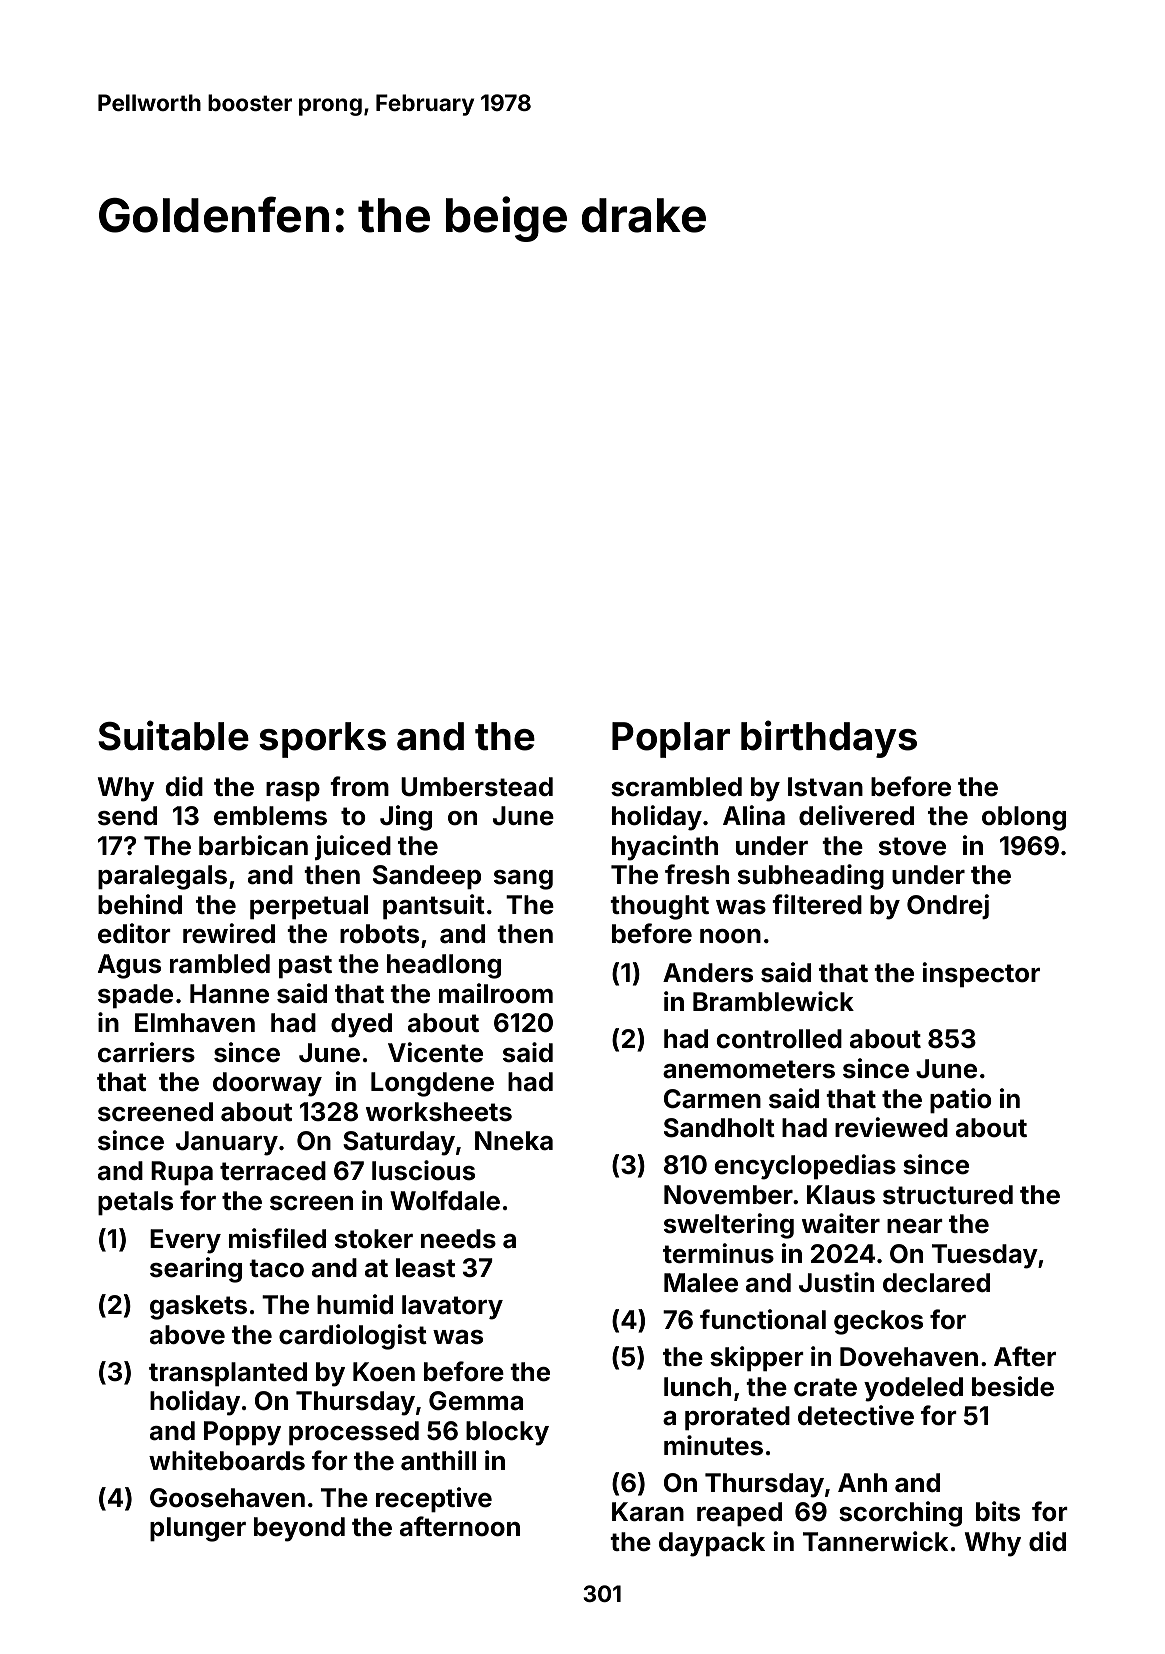 The image size is (1165, 1654). I want to click on Suitable, so click(173, 735).
